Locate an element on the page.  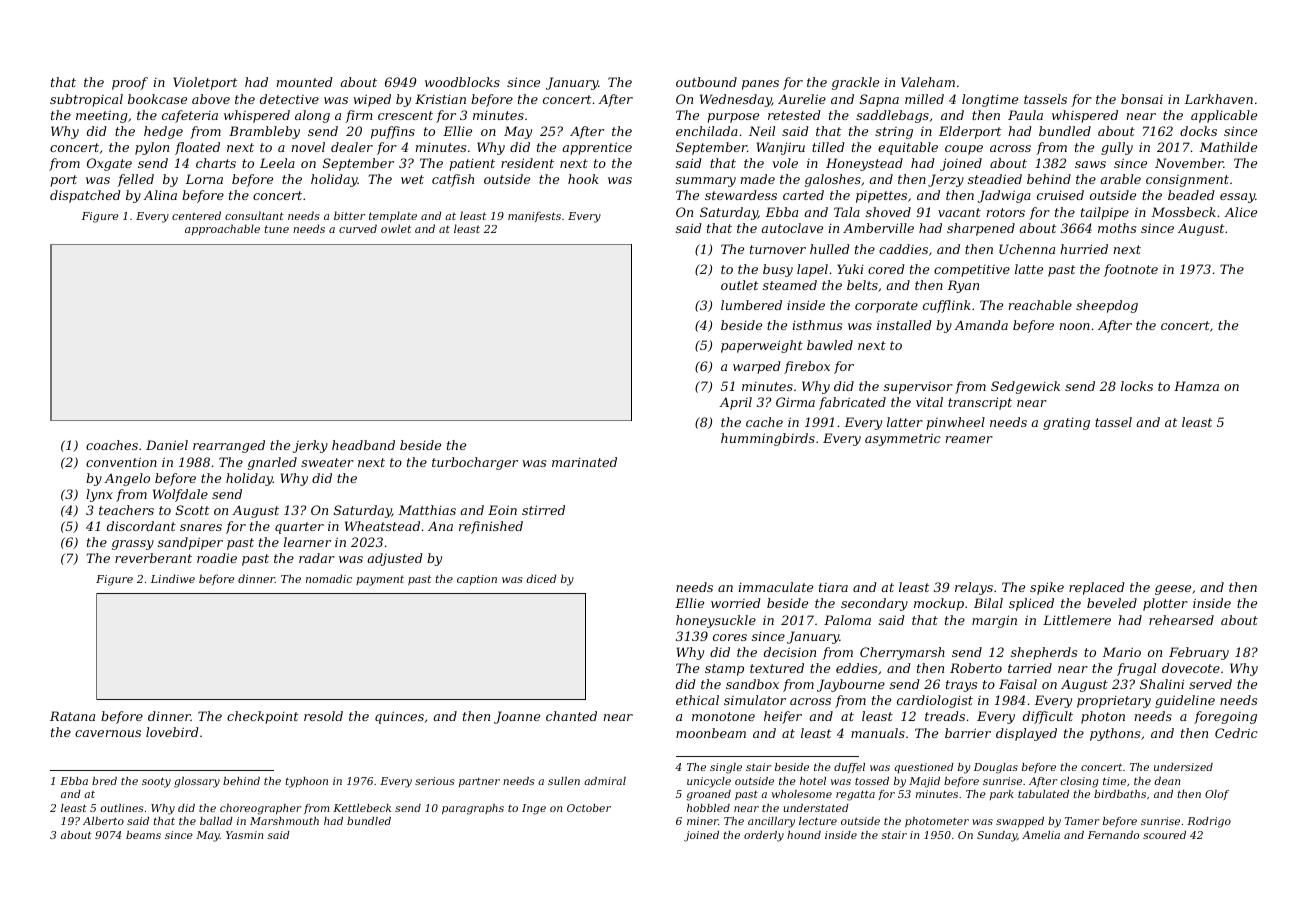
Valeham is located at coordinates (928, 82).
